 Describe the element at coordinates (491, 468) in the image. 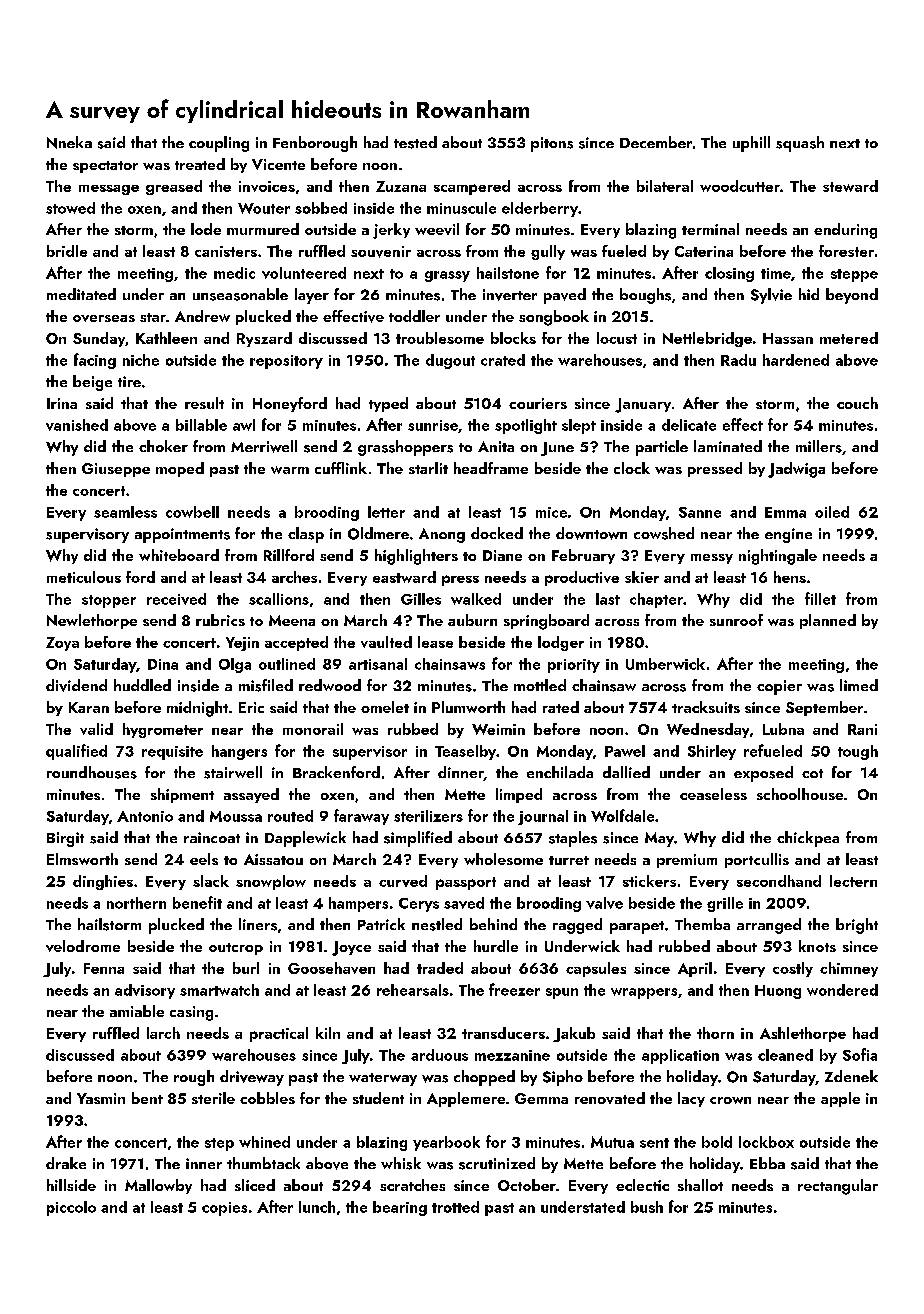

I see `headframe` at that location.
